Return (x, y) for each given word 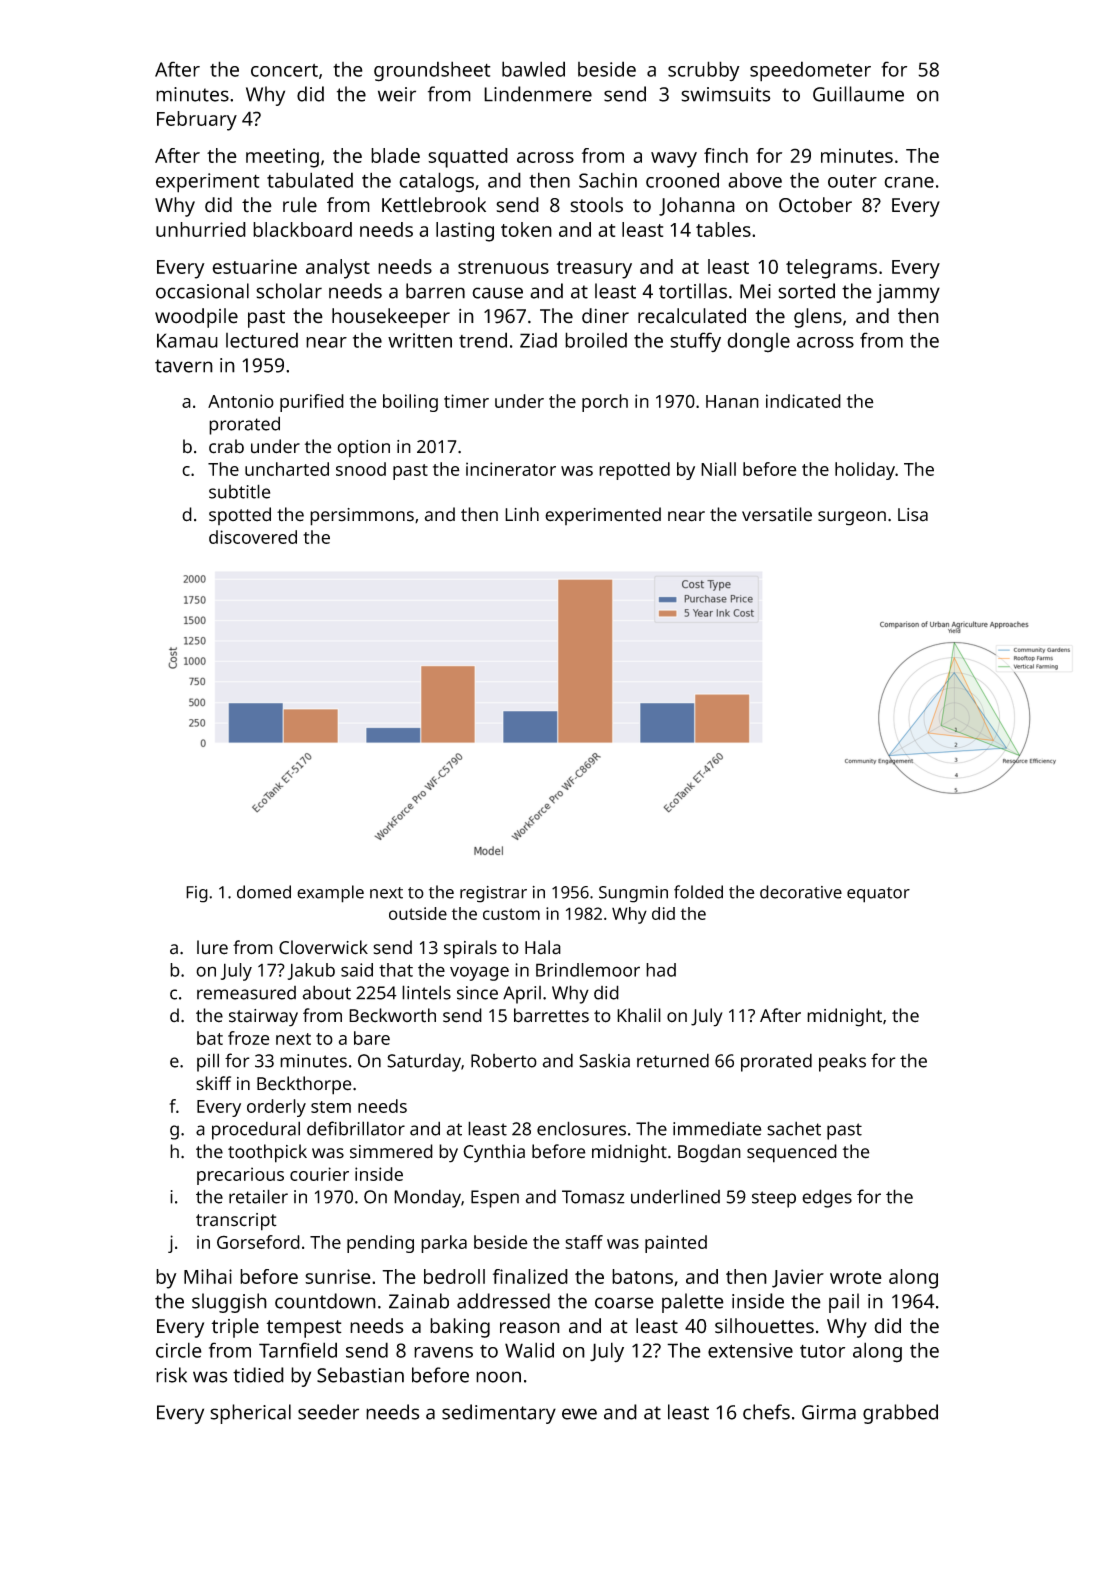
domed (264, 892)
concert (284, 70)
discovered (253, 537)
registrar (493, 894)
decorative (801, 892)
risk (171, 1375)
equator (878, 895)
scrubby (704, 71)
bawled (533, 69)
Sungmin (633, 894)
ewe (579, 1414)
